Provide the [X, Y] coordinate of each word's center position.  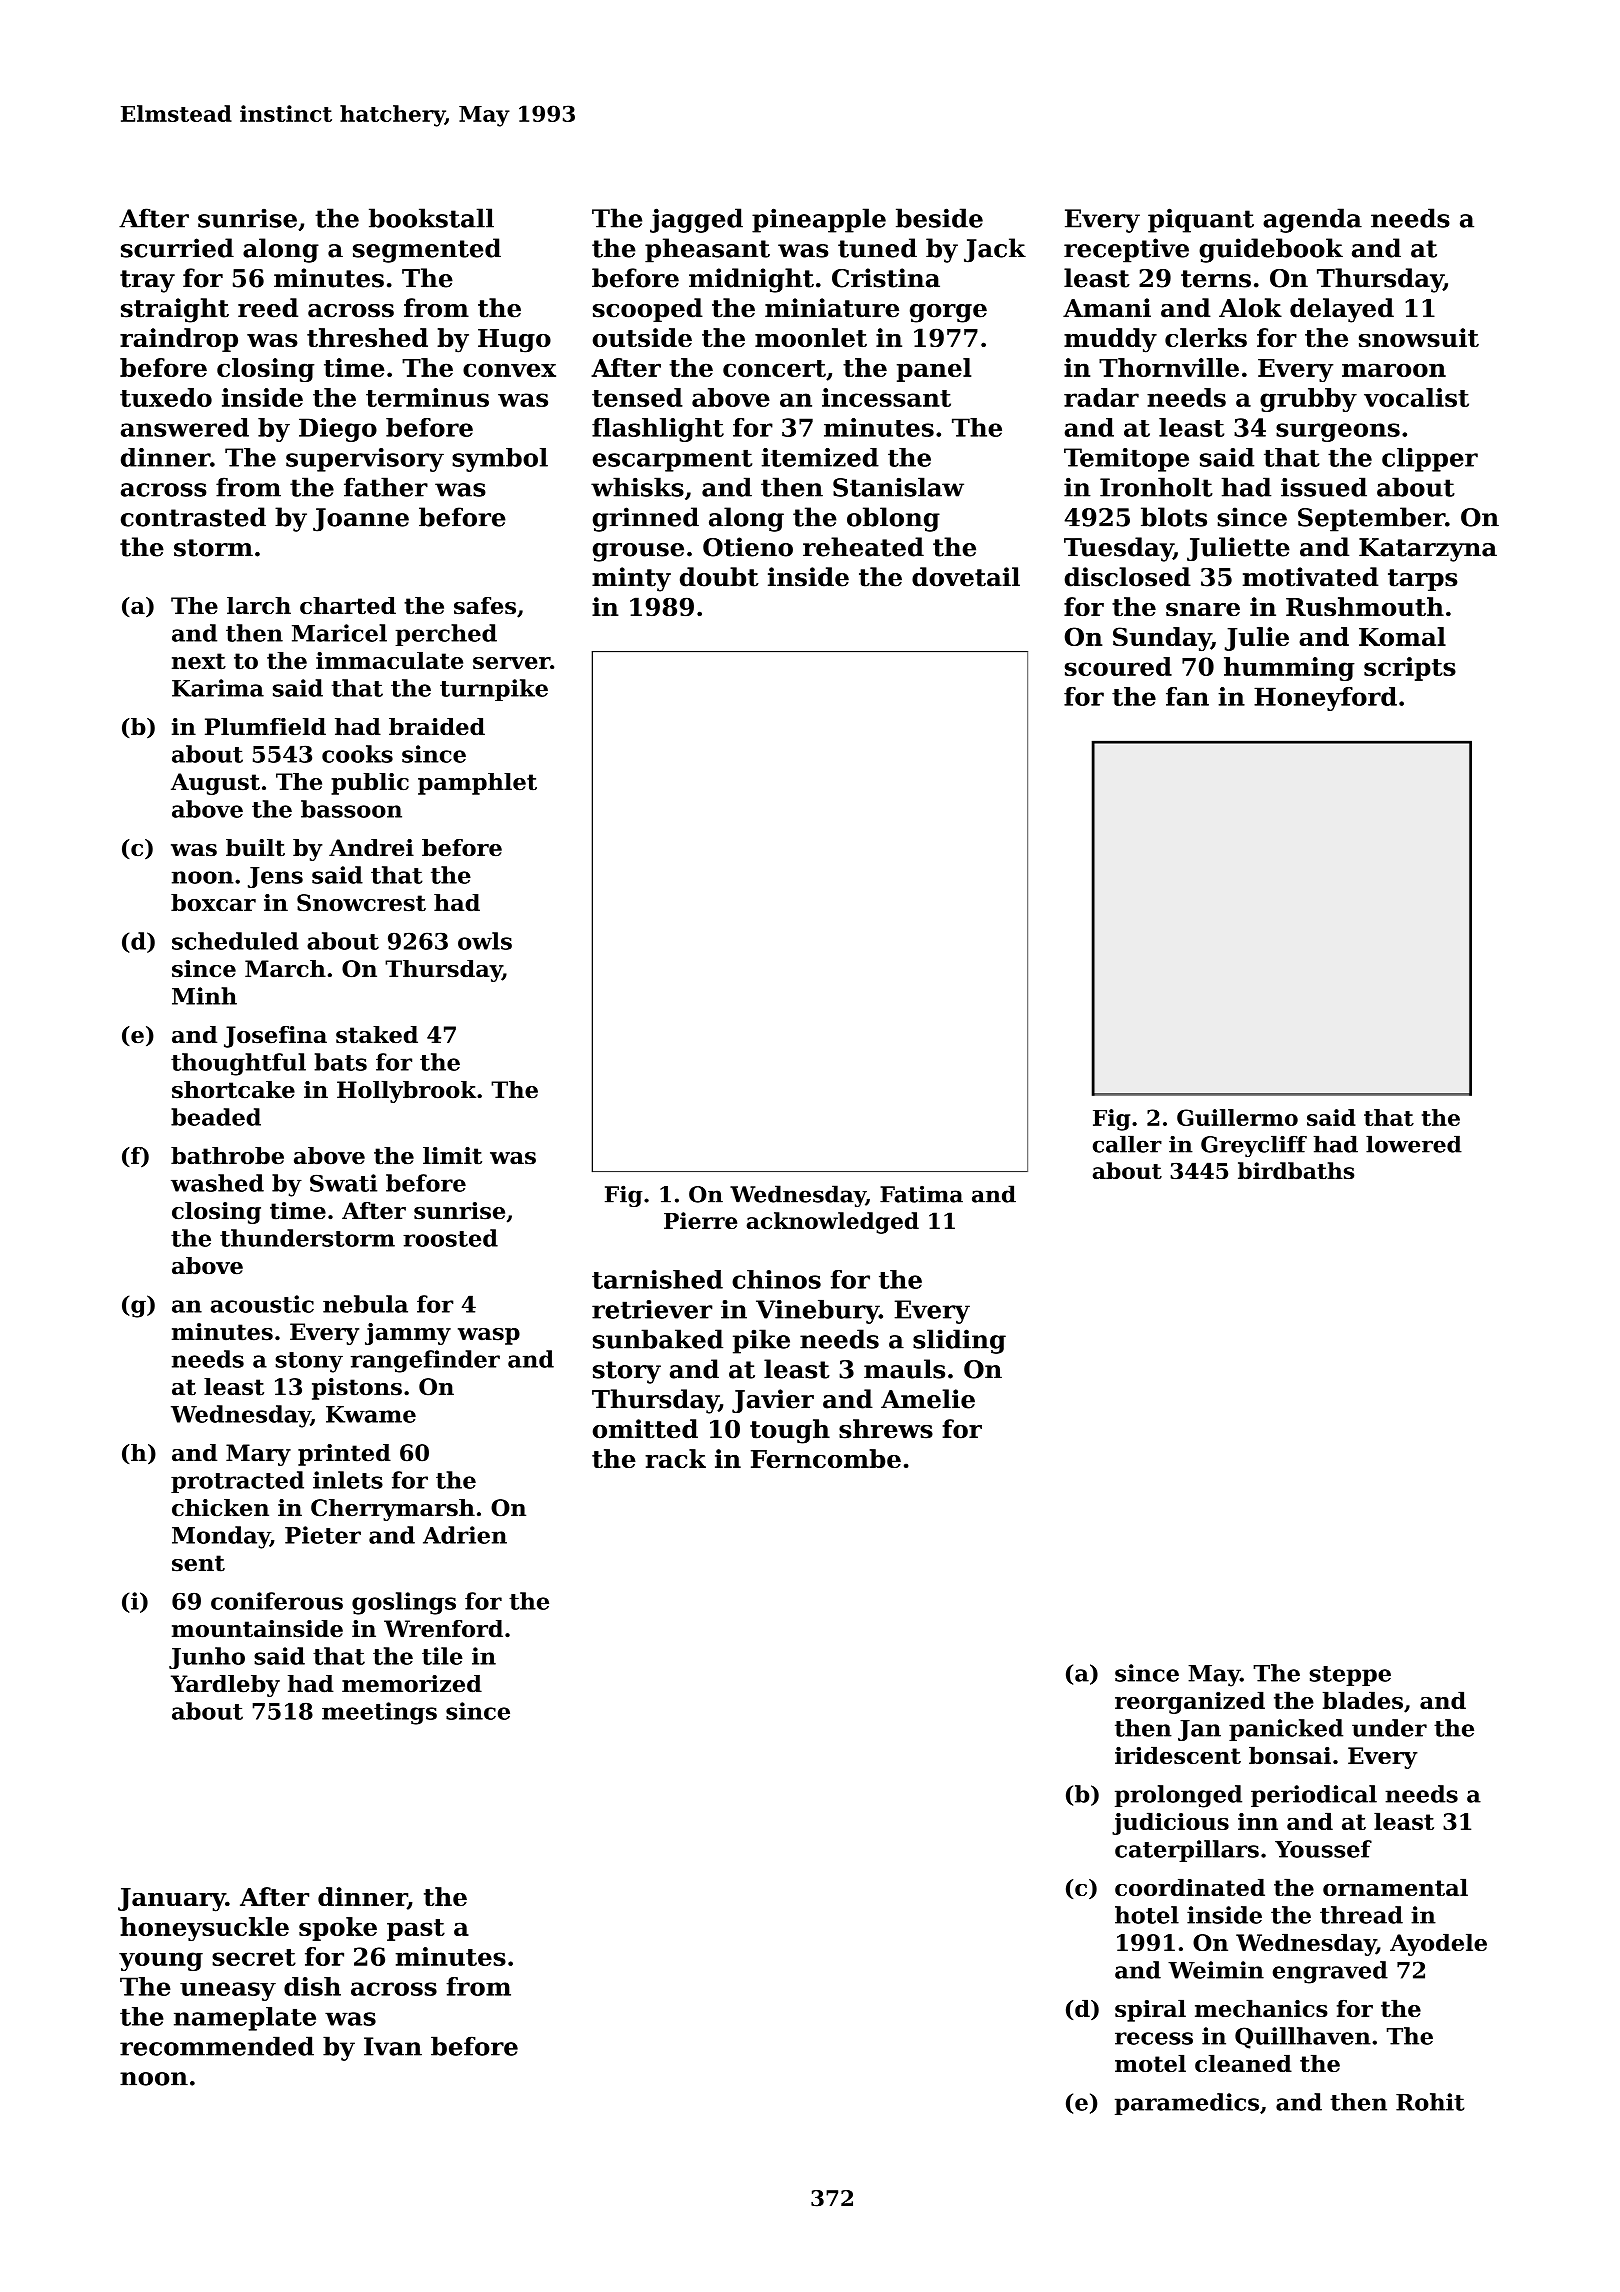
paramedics [1187, 2104]
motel [1150, 2063]
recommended [217, 2046]
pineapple [819, 220]
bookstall [431, 218]
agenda [1312, 220]
